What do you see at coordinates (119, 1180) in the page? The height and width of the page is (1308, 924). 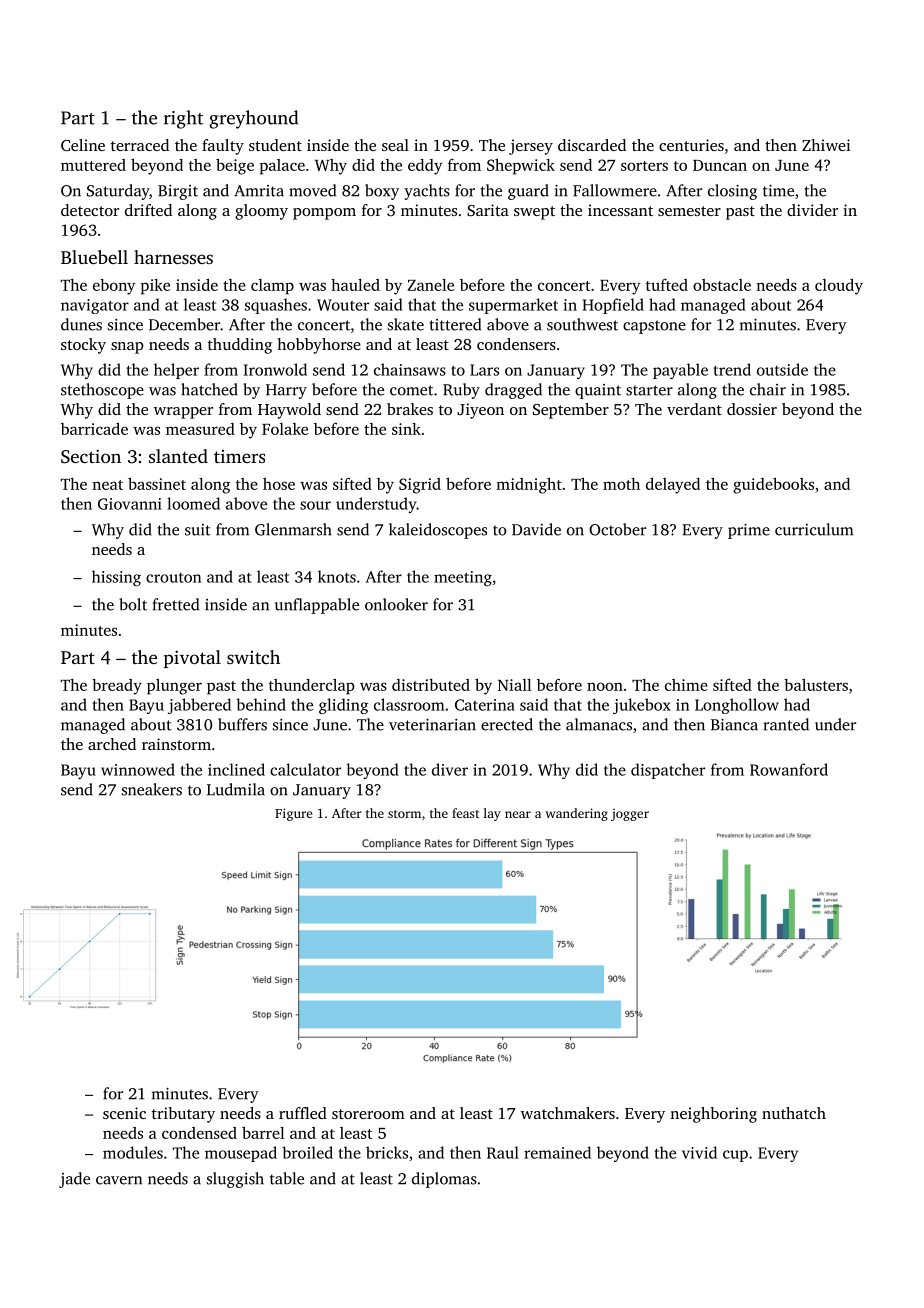 I see `cavern` at bounding box center [119, 1180].
